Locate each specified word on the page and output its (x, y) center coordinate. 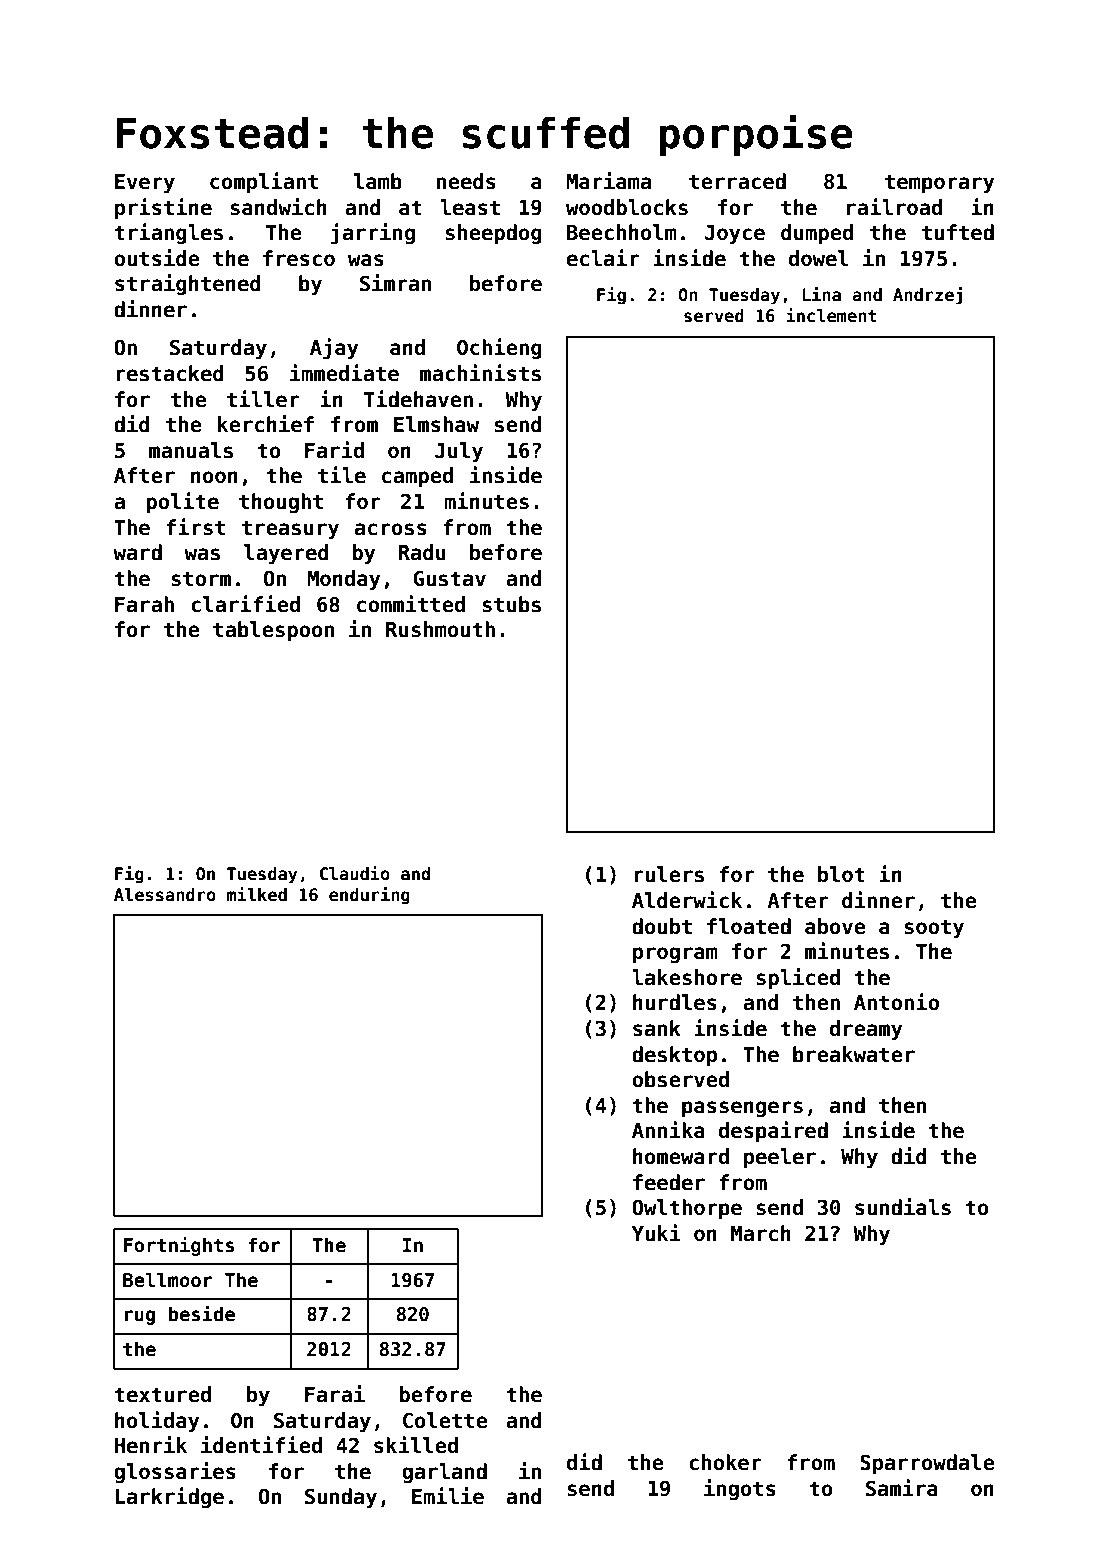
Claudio (355, 873)
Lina (822, 294)
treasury (290, 529)
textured (162, 1394)
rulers (669, 874)
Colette (445, 1420)
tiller (263, 399)
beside (202, 1313)
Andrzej (927, 296)
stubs (511, 604)
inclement (832, 315)
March (761, 1233)
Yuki (656, 1233)
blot (841, 874)
